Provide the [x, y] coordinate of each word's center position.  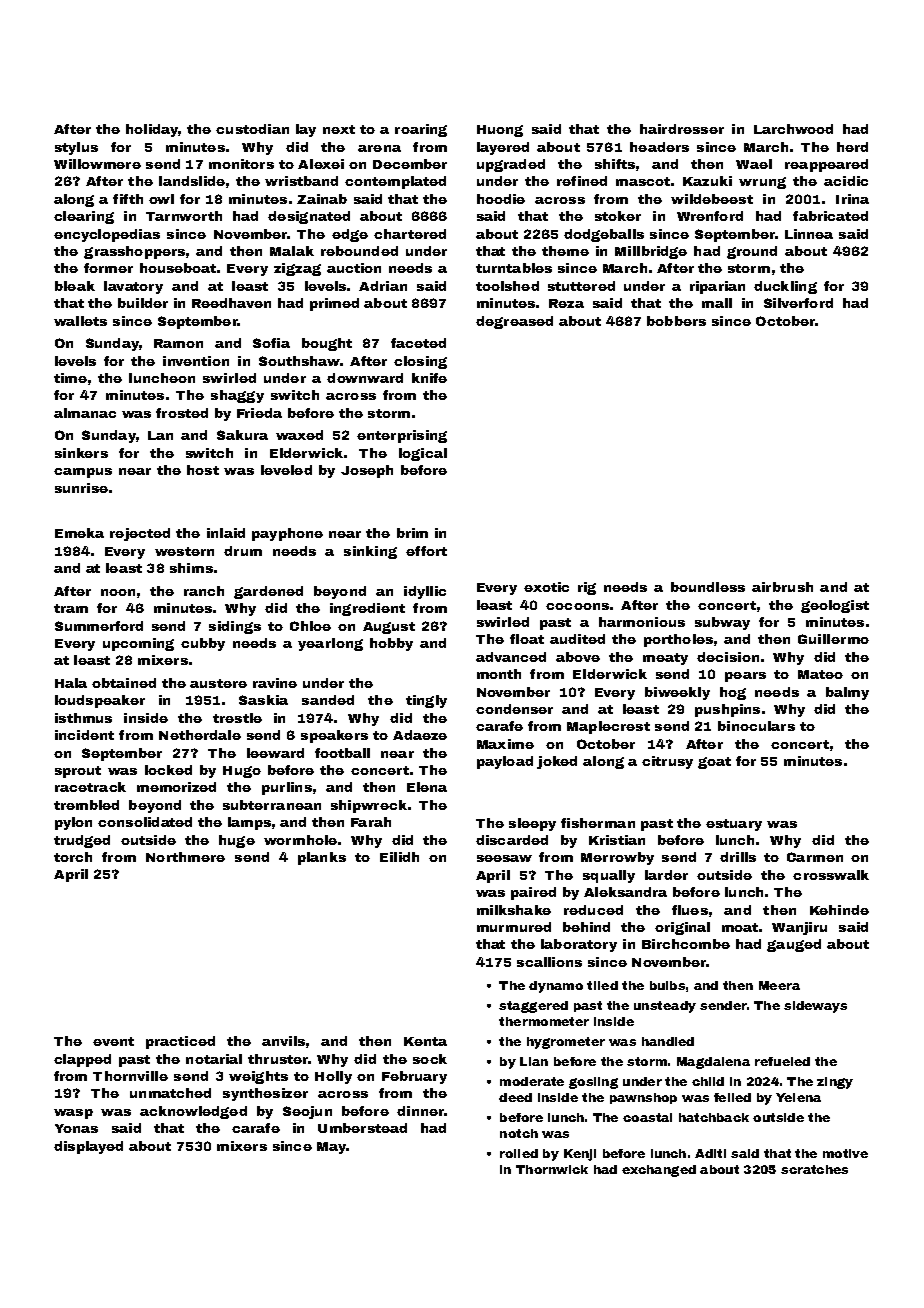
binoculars [756, 726]
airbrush [782, 587]
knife [429, 378]
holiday [152, 130]
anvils [283, 1041]
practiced [180, 1042]
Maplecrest [608, 727]
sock [430, 1059]
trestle [237, 718]
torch [73, 857]
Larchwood [793, 129]
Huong [500, 131]
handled [668, 1041]
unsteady [665, 1007]
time [70, 378]
